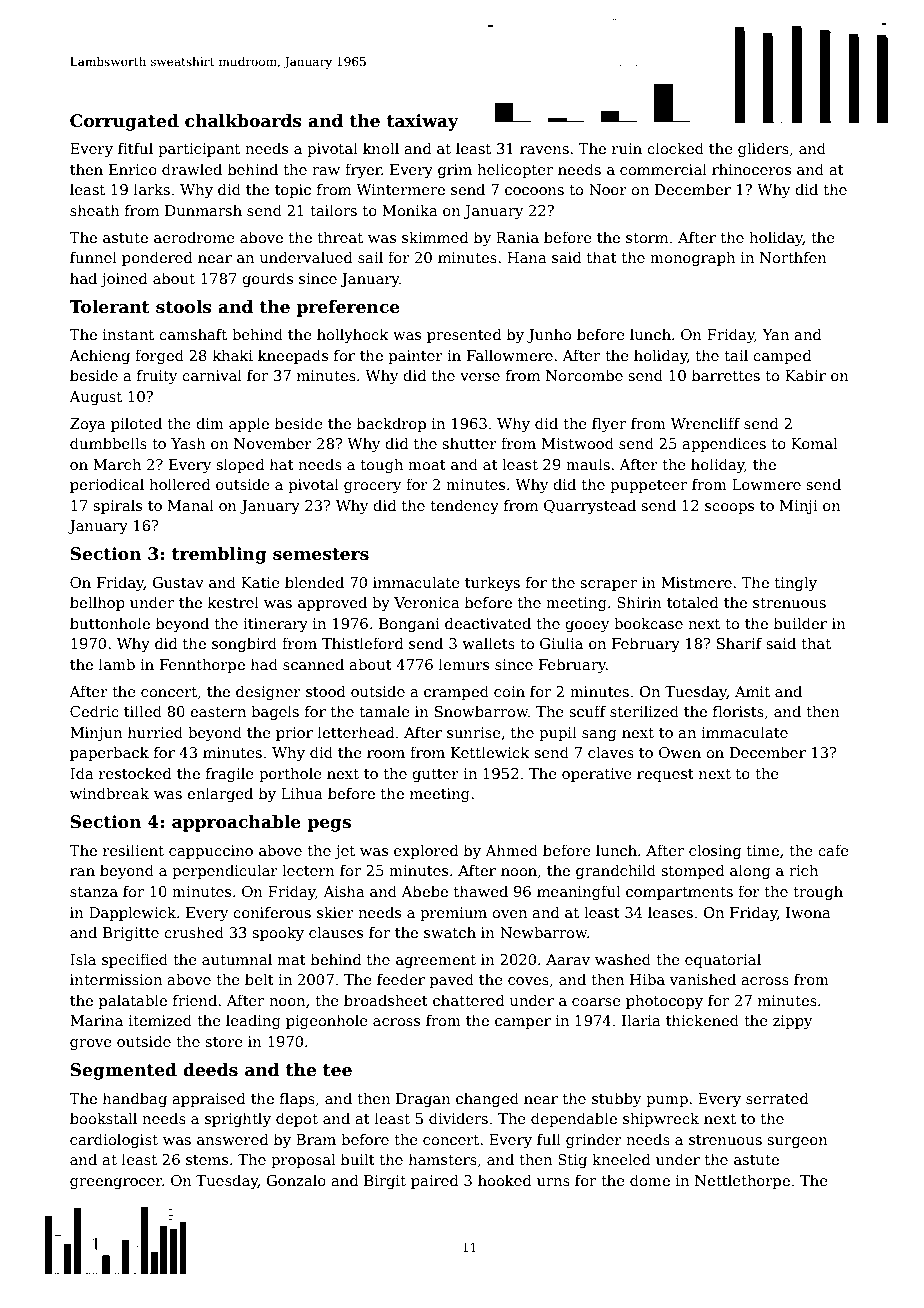 The height and width of the image is (1308, 924). I want to click on clocked, so click(675, 148).
